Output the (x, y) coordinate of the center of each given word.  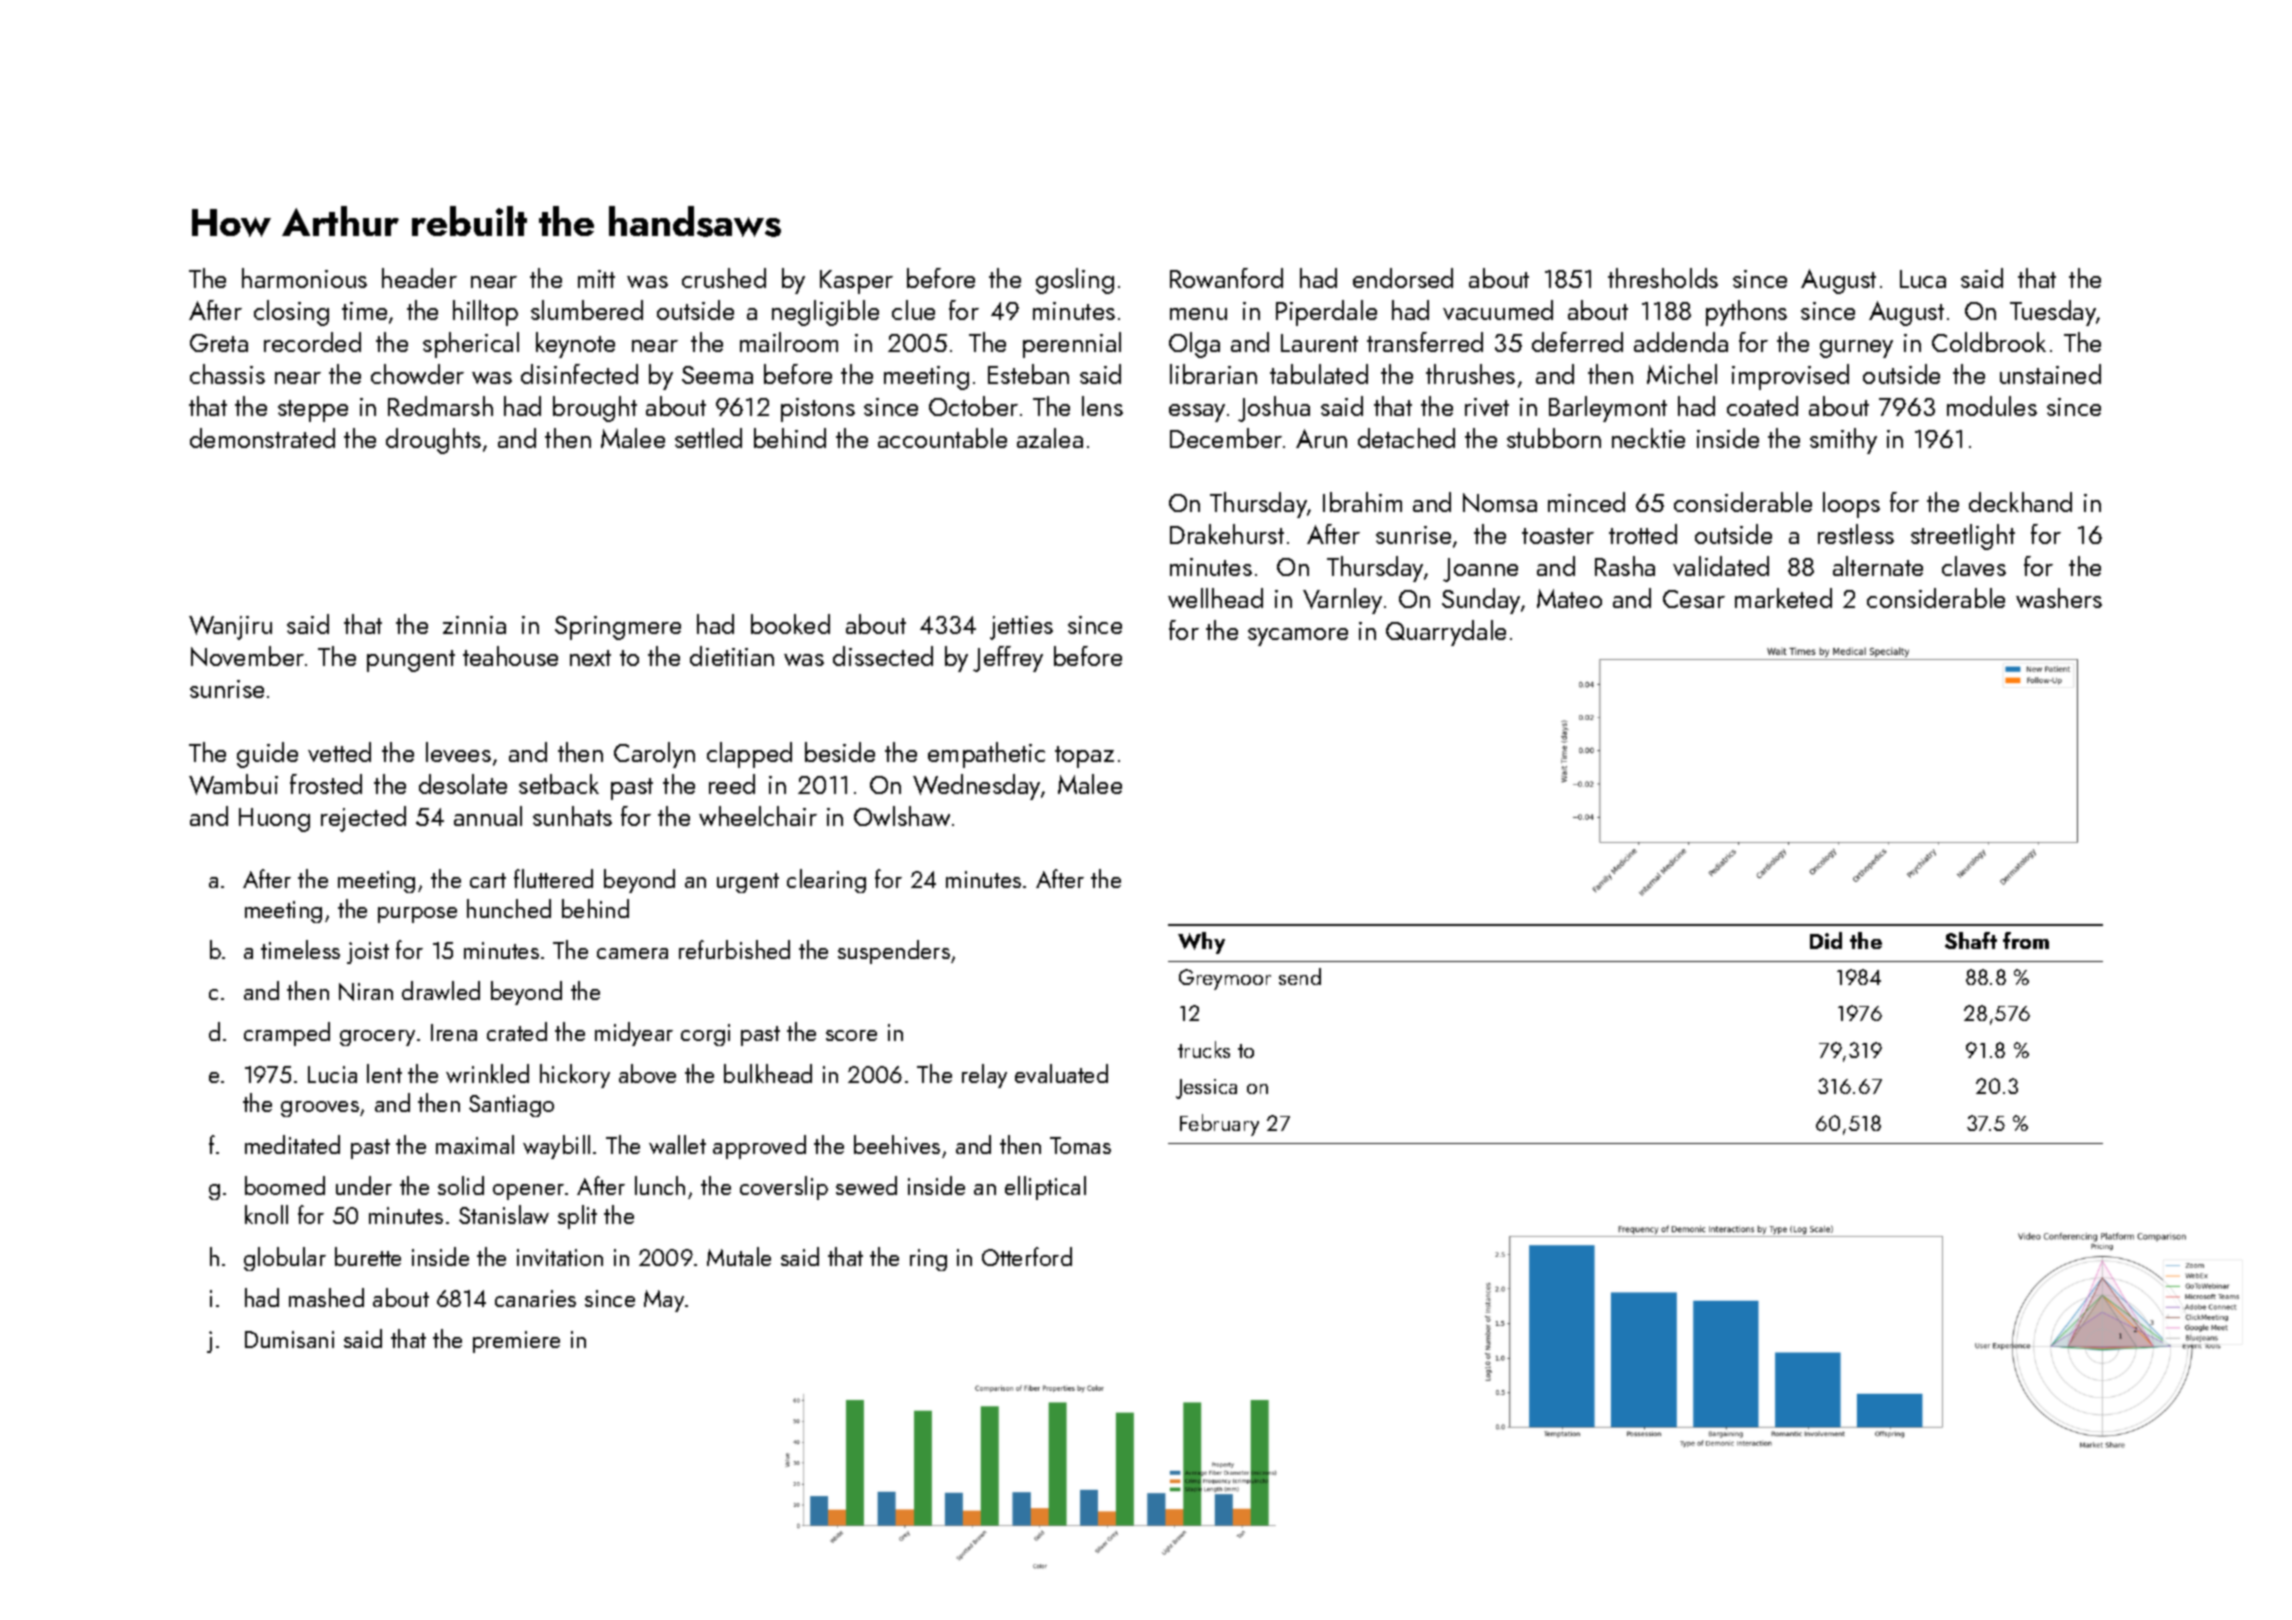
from (2026, 940)
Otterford (1027, 1256)
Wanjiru (230, 628)
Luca (1923, 279)
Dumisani (289, 1339)
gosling (1075, 281)
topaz (1084, 757)
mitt (596, 279)
